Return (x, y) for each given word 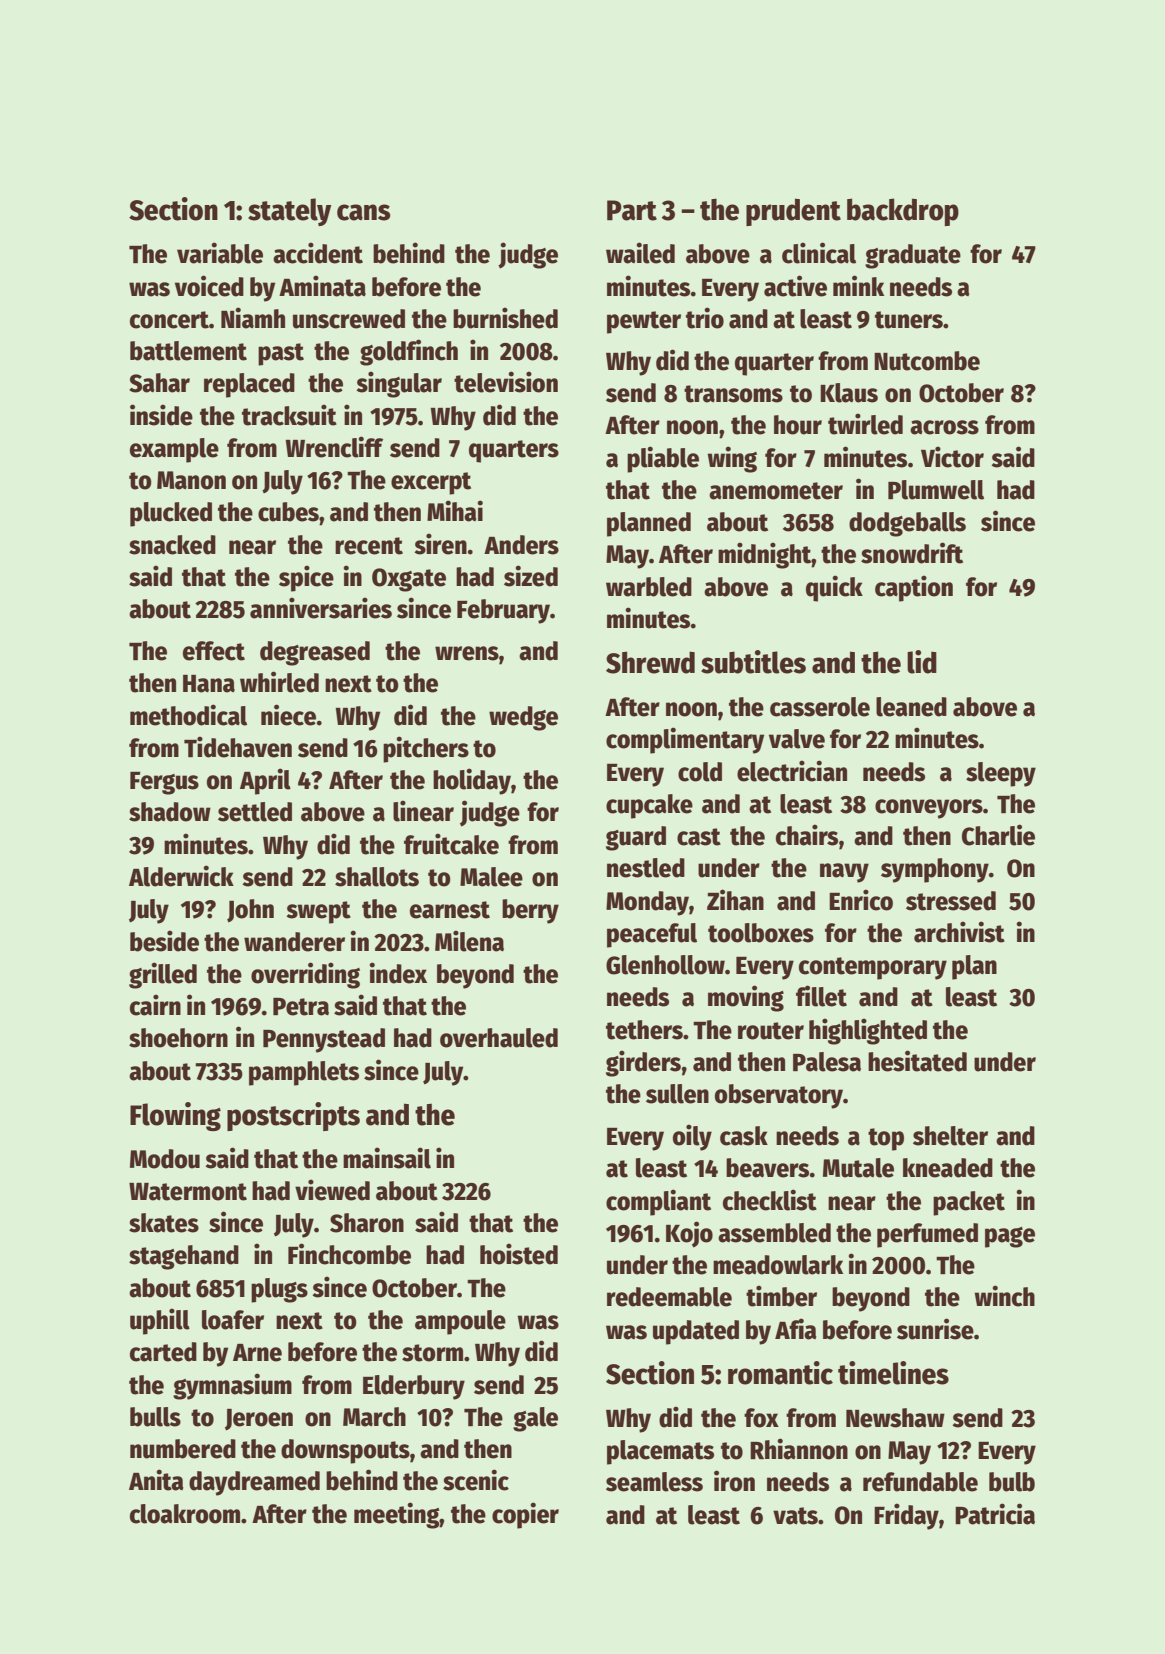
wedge (523, 718)
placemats (660, 1452)
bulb (1012, 1482)
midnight (765, 555)
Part (632, 210)
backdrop (903, 212)
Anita (156, 1480)
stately (289, 212)
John (250, 910)
